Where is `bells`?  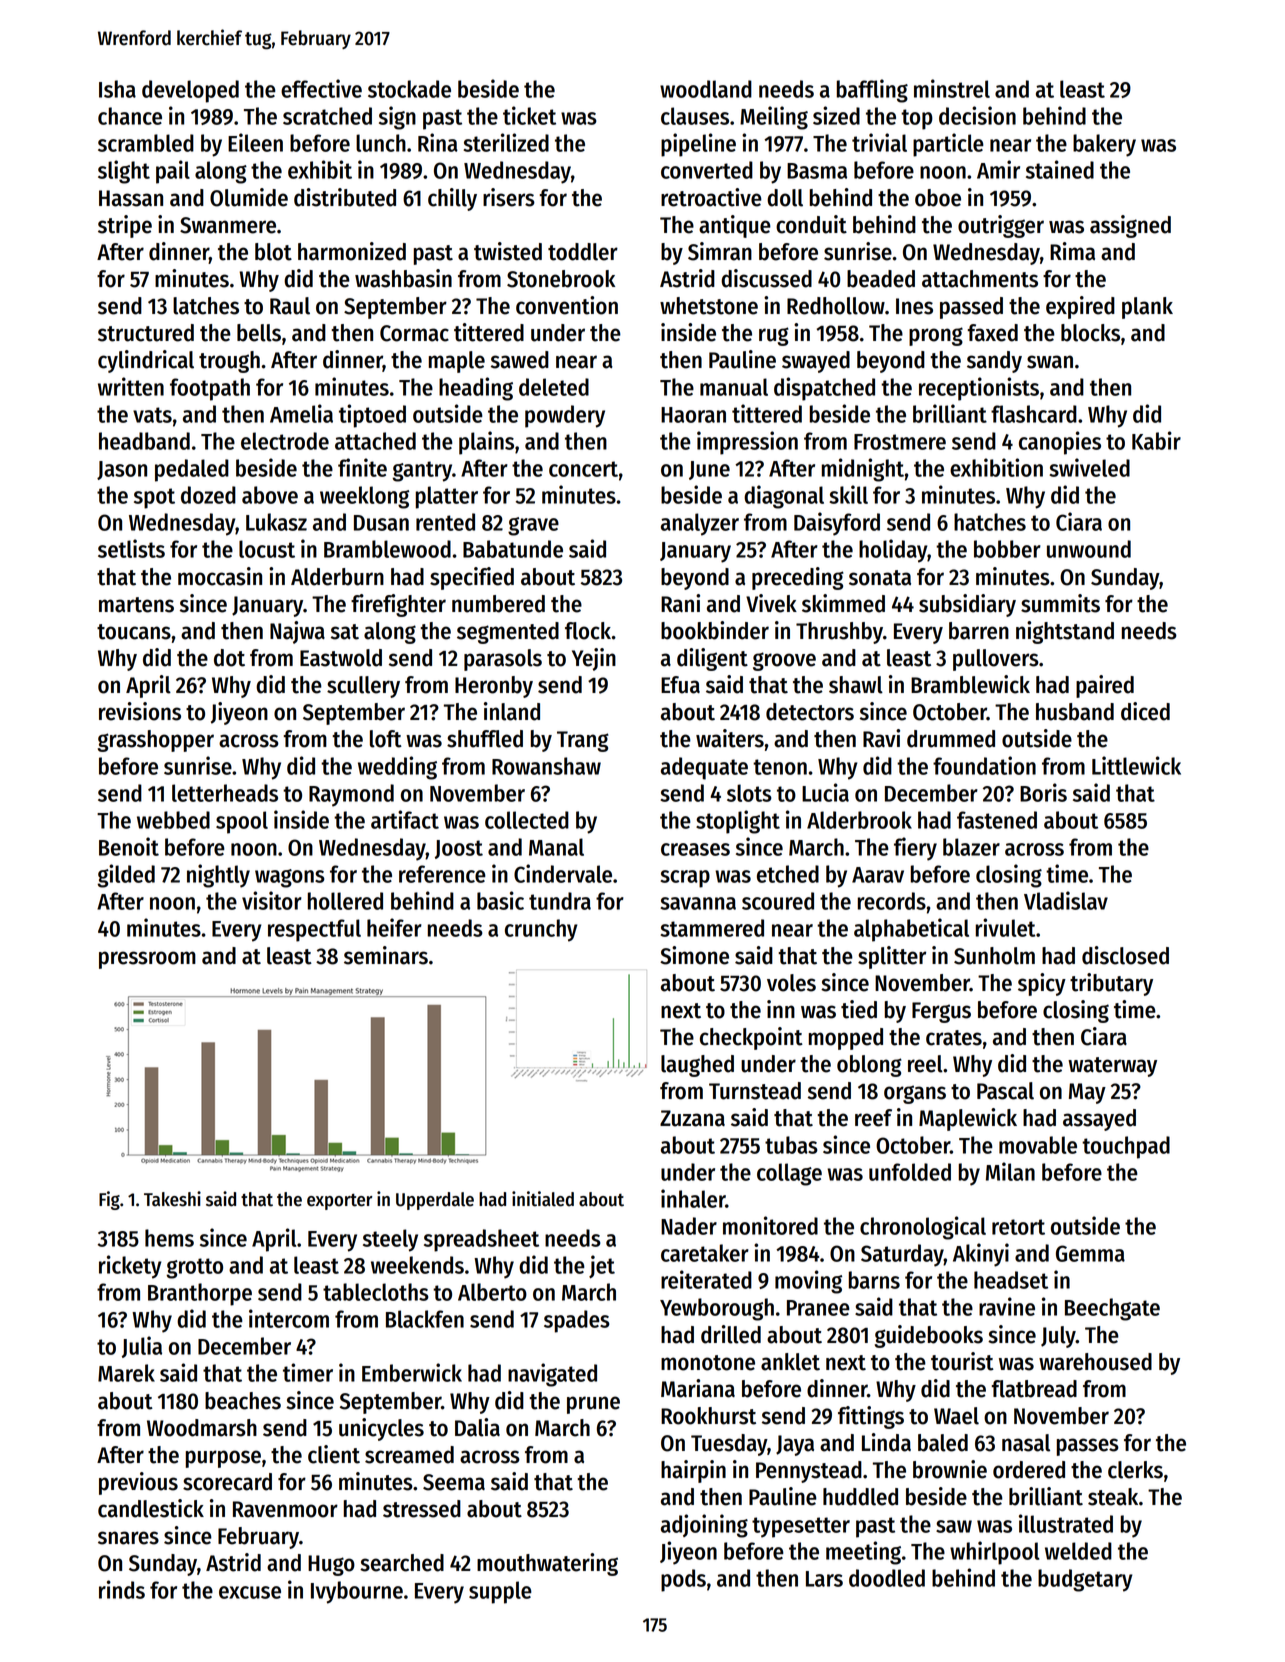
bells is located at coordinates (259, 333).
